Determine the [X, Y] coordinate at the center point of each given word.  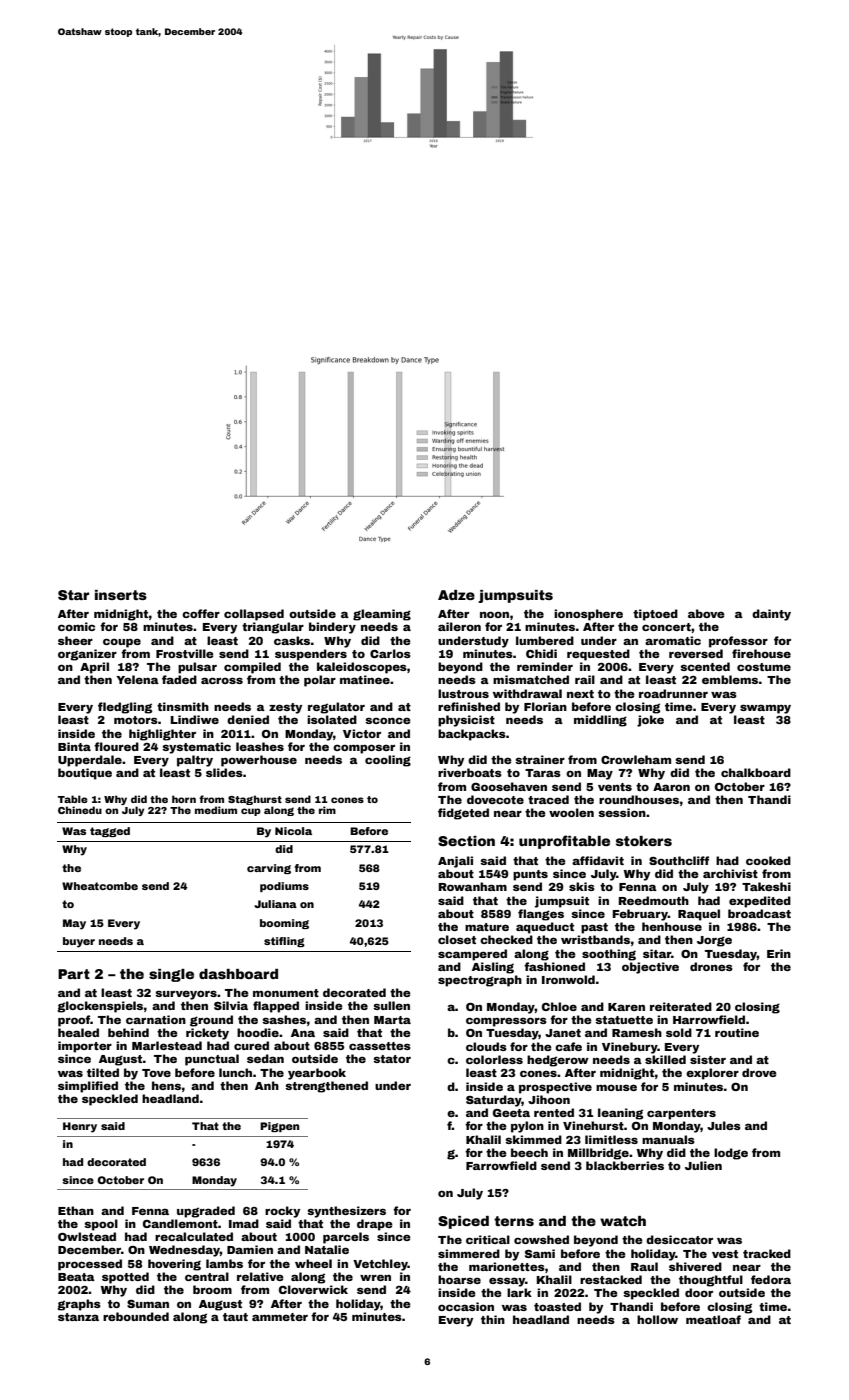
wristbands [595, 939]
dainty [771, 615]
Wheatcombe [100, 886]
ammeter [280, 1317]
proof [74, 1021]
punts [530, 875]
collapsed [254, 615]
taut [235, 1317]
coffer [201, 613]
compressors [506, 1022]
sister [708, 1059]
